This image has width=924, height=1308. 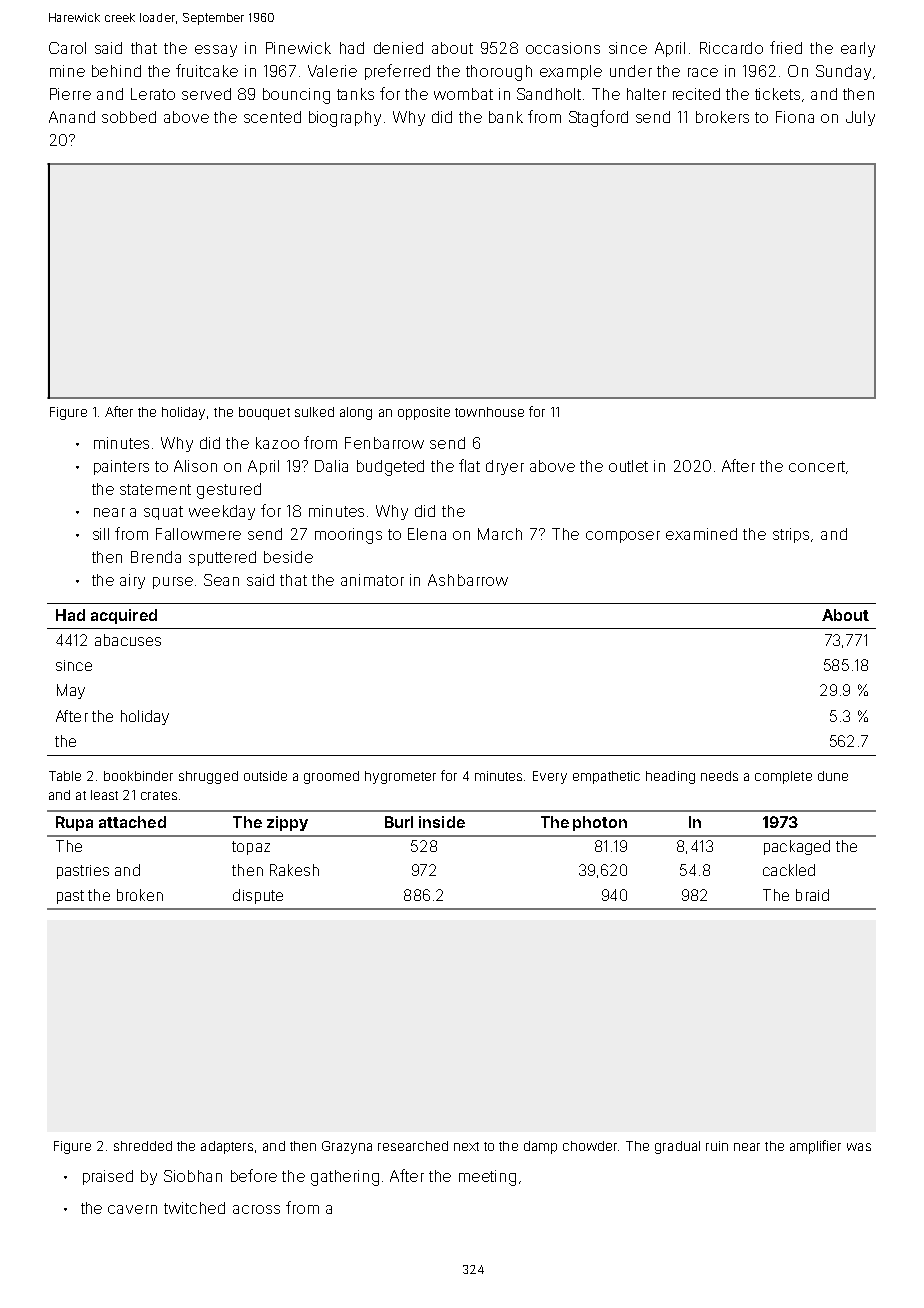 I want to click on next, so click(x=466, y=1146).
